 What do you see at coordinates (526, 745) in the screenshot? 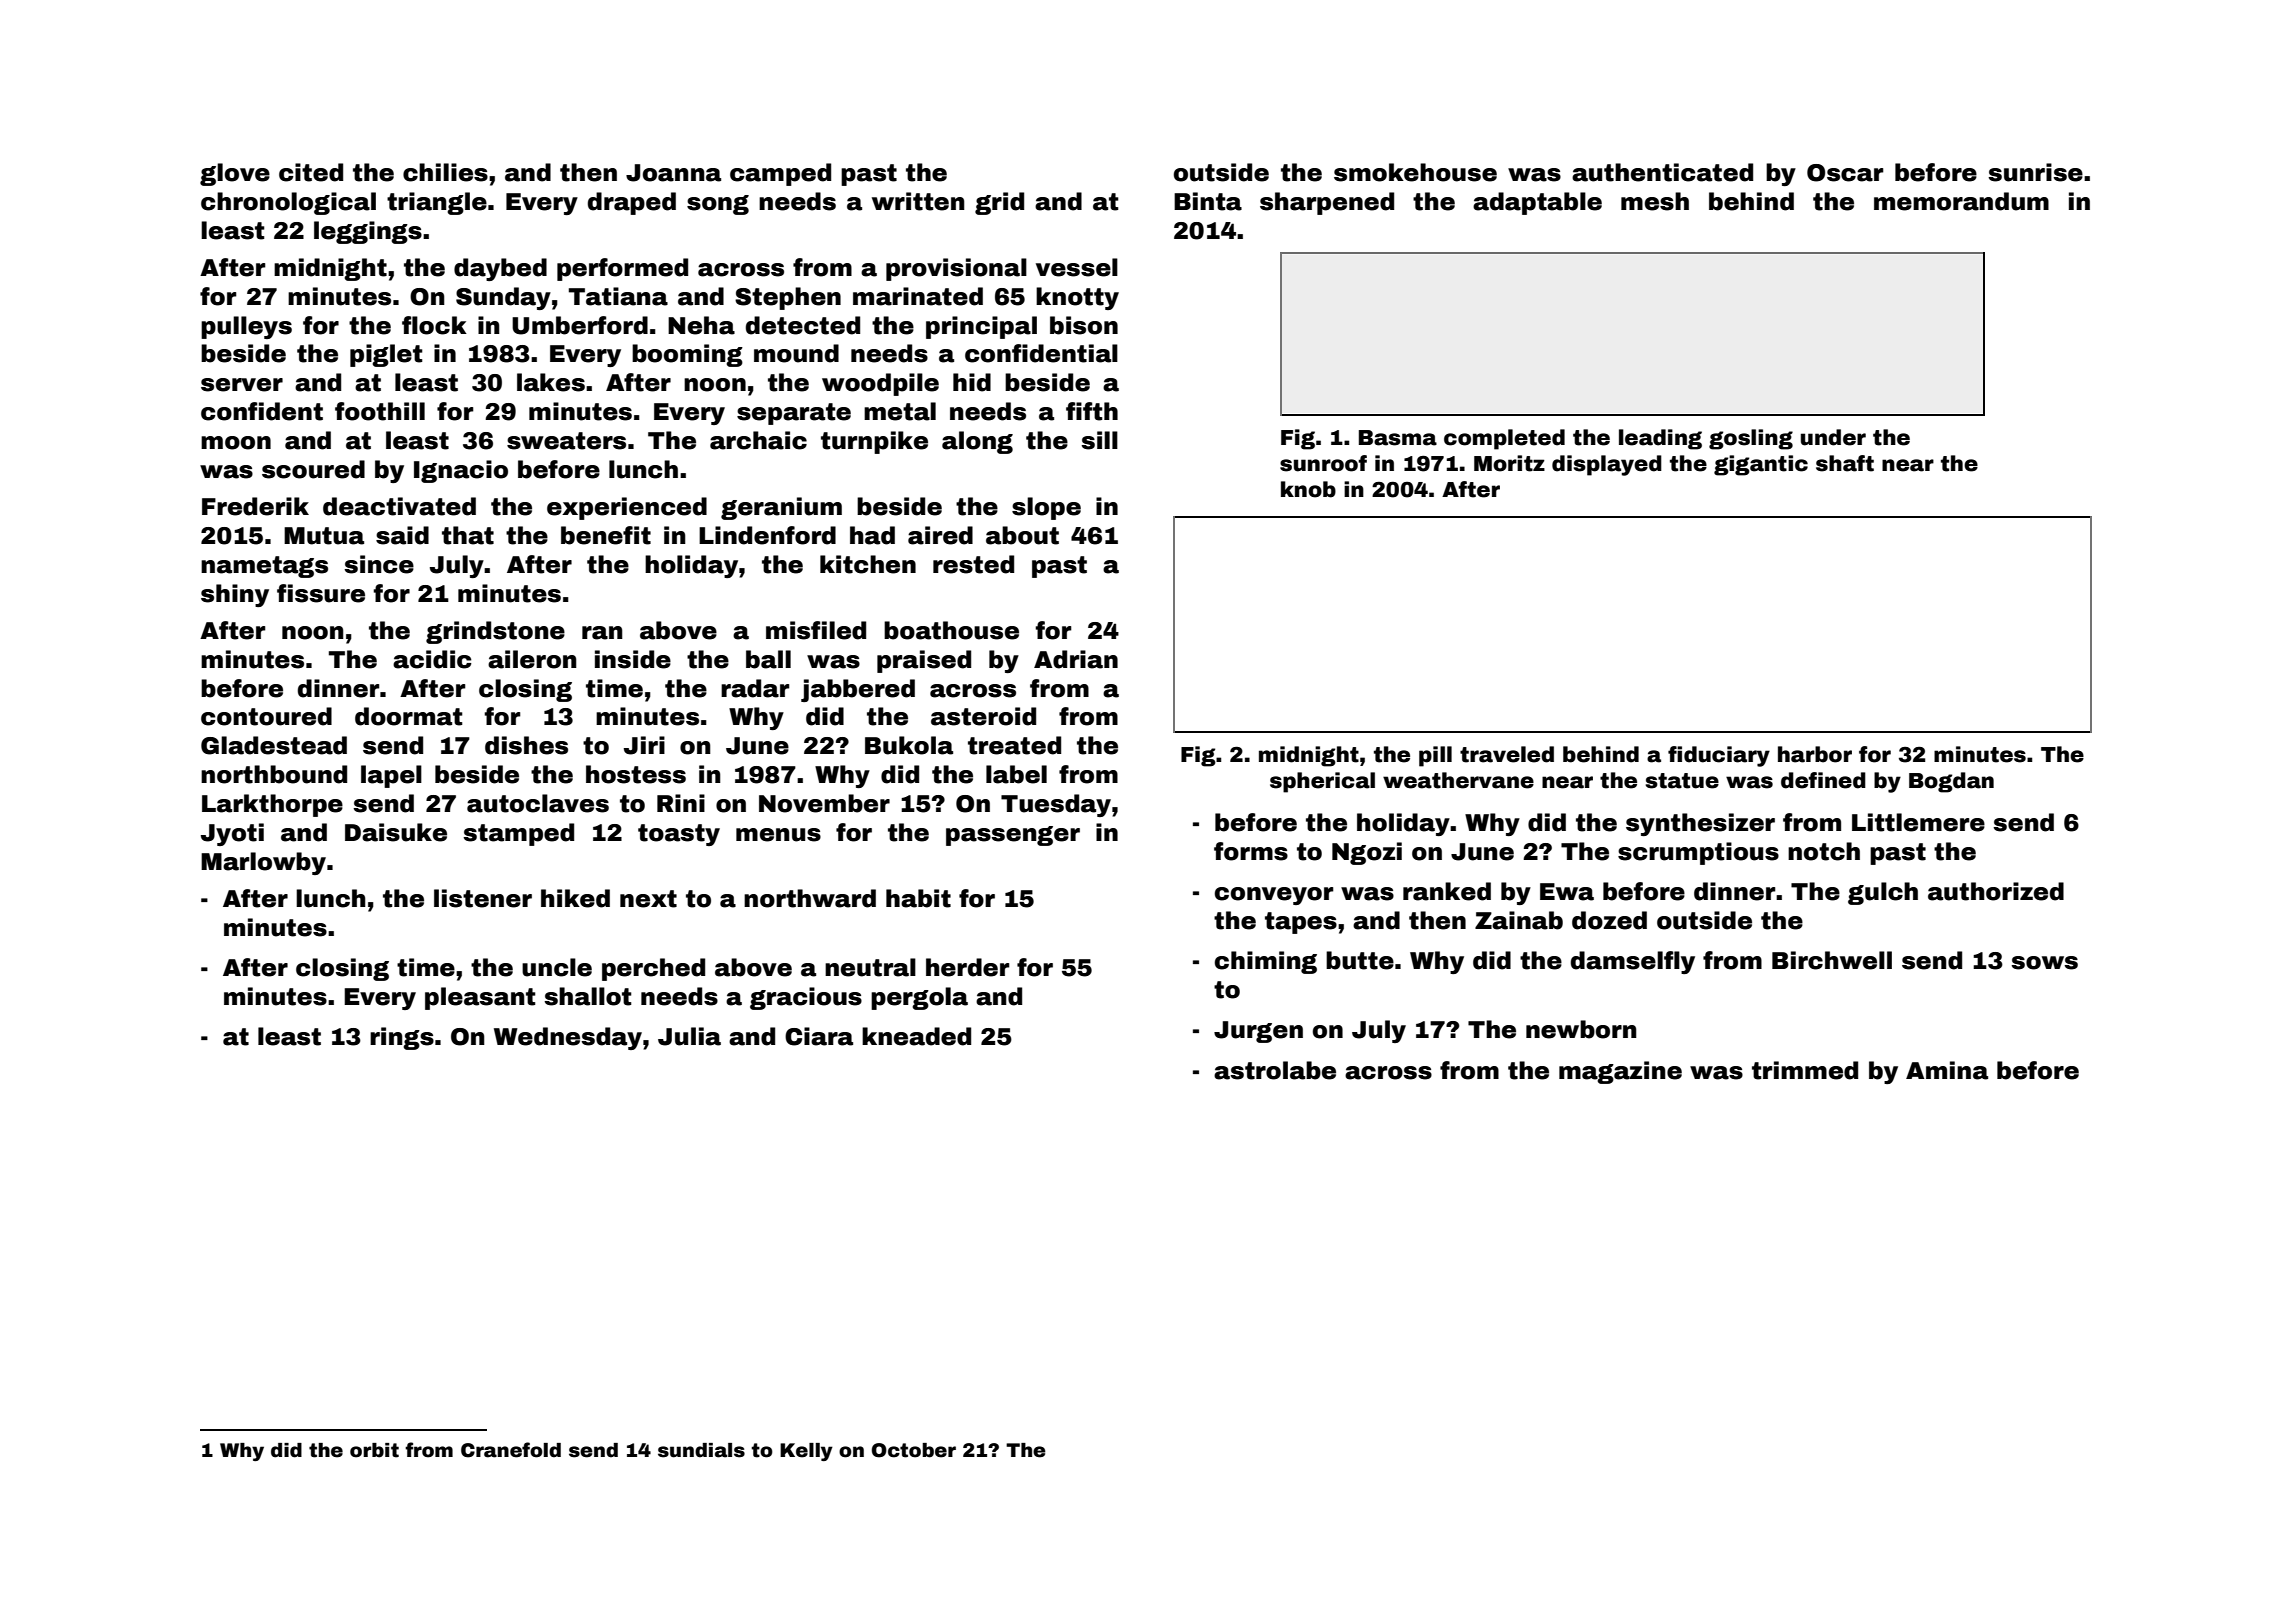
I see `dishes` at bounding box center [526, 745].
